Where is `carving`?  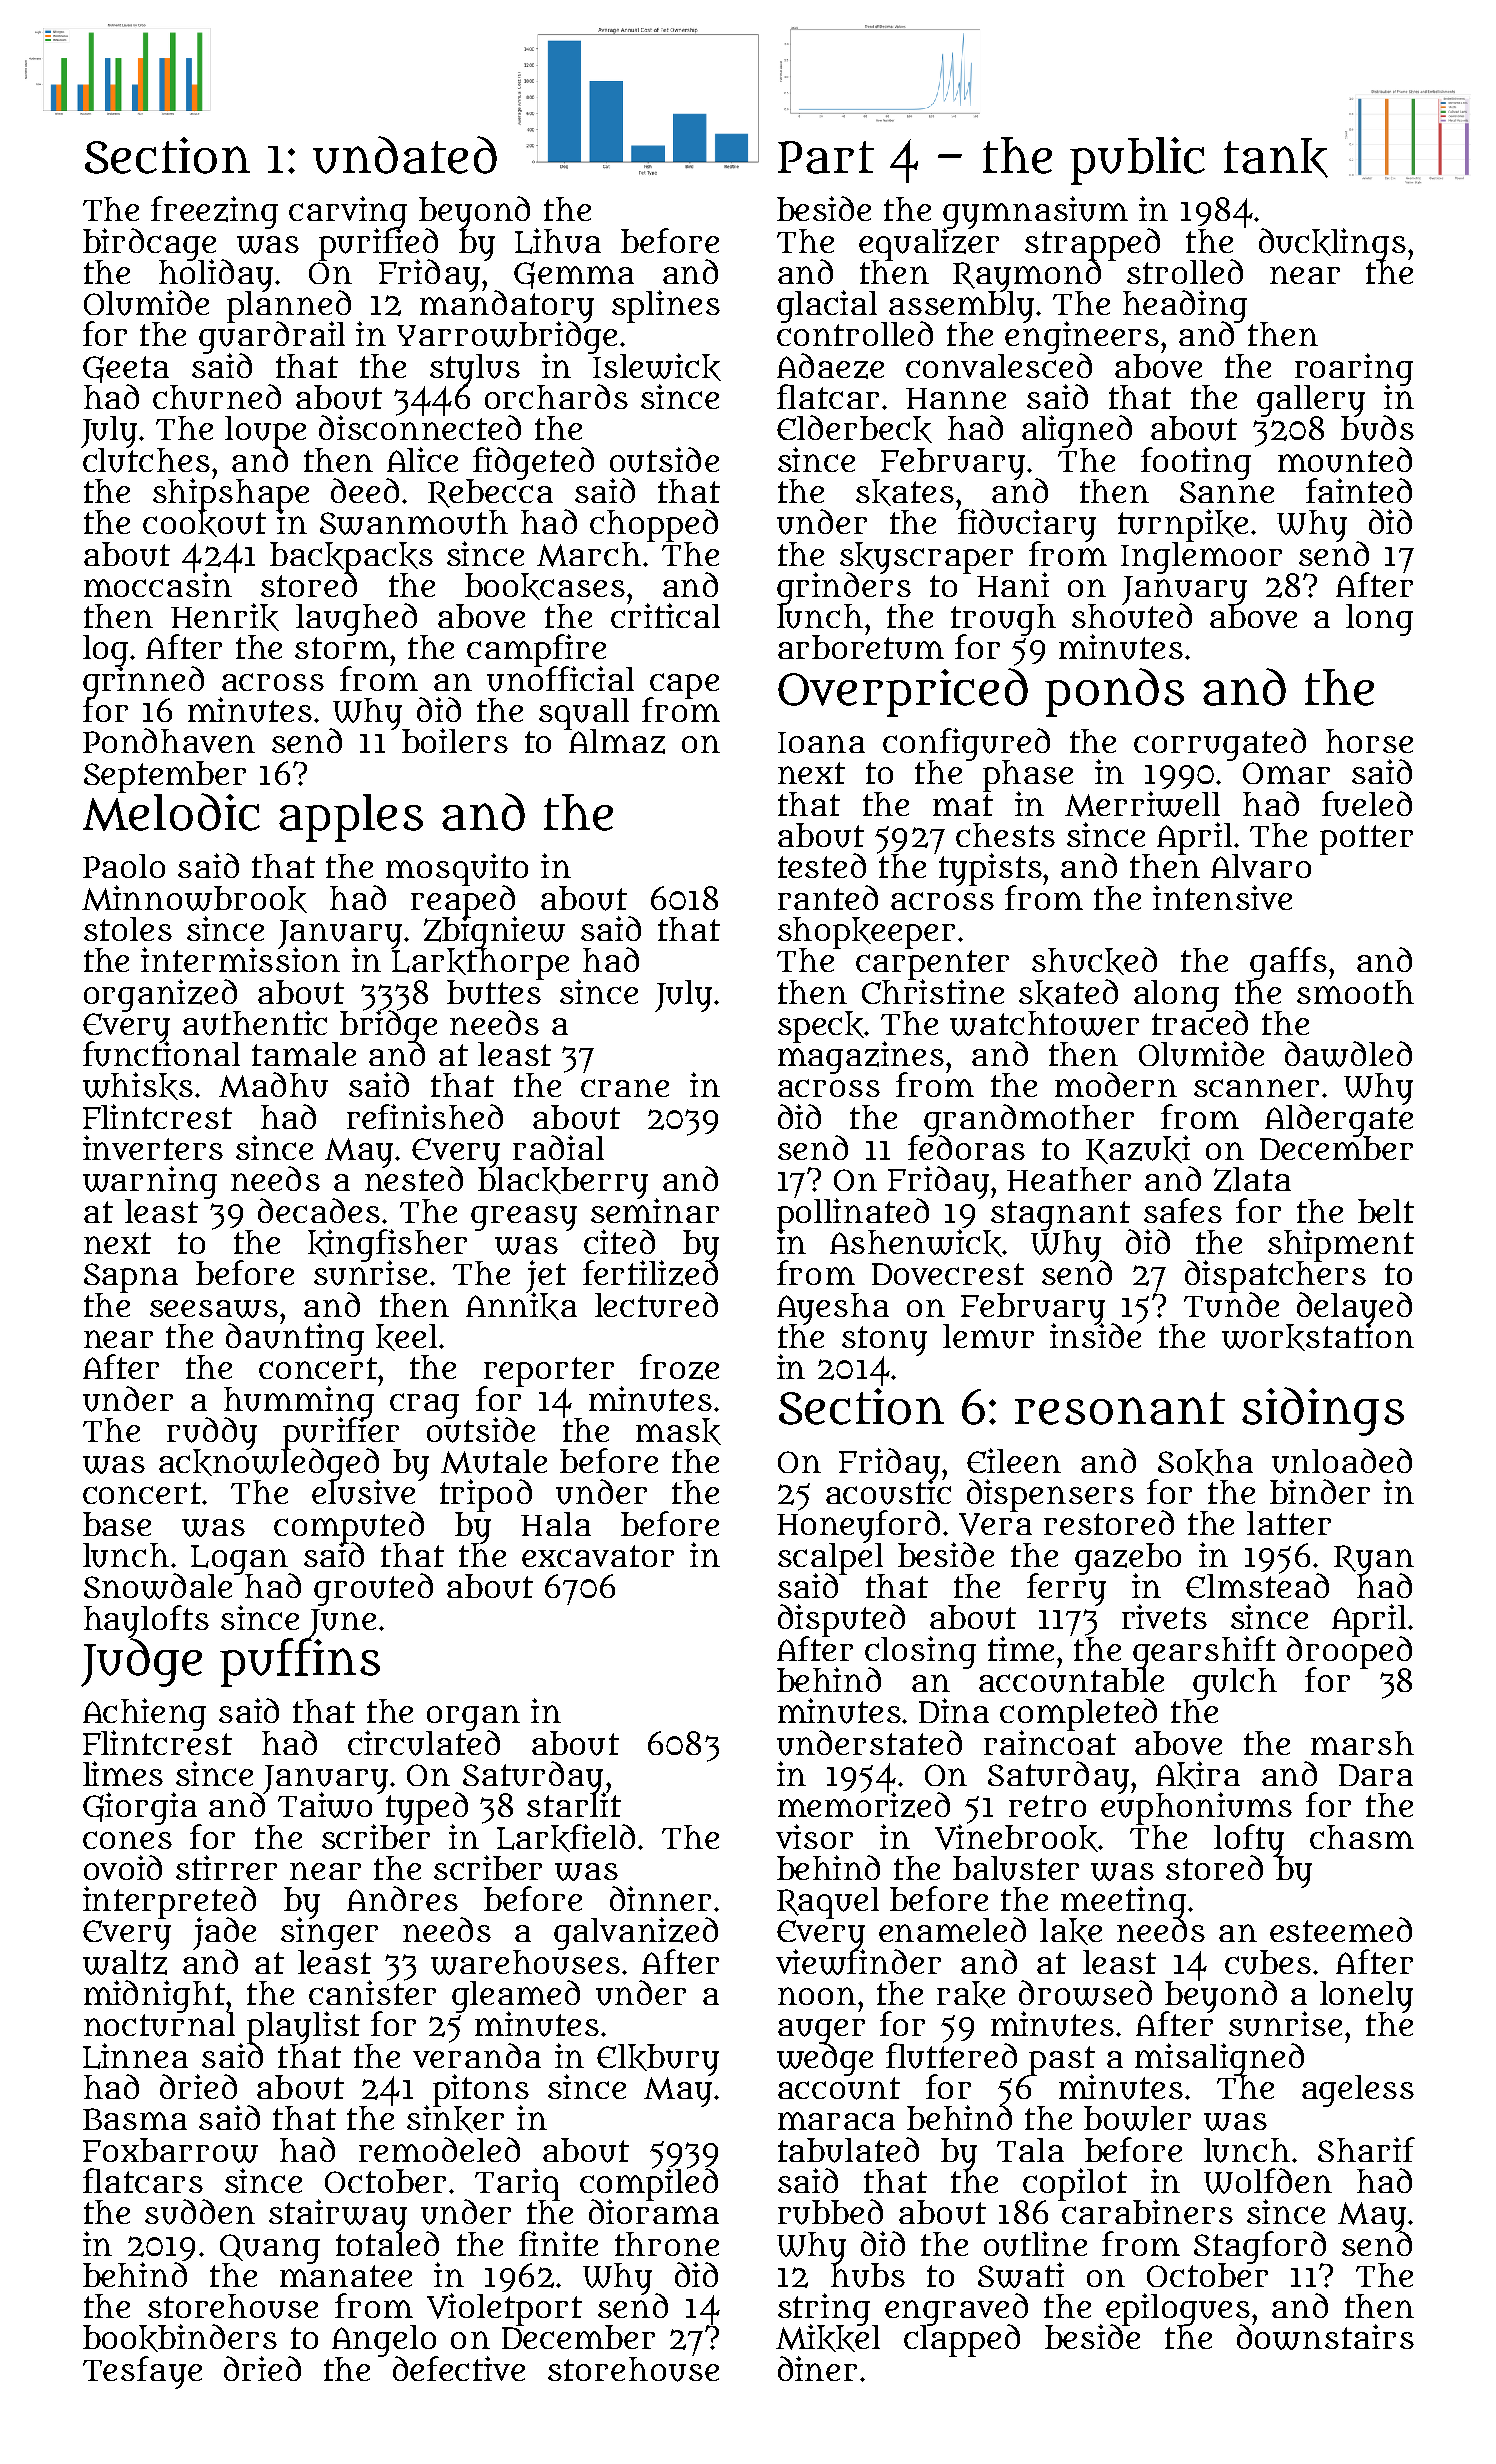
carving is located at coordinates (348, 212).
